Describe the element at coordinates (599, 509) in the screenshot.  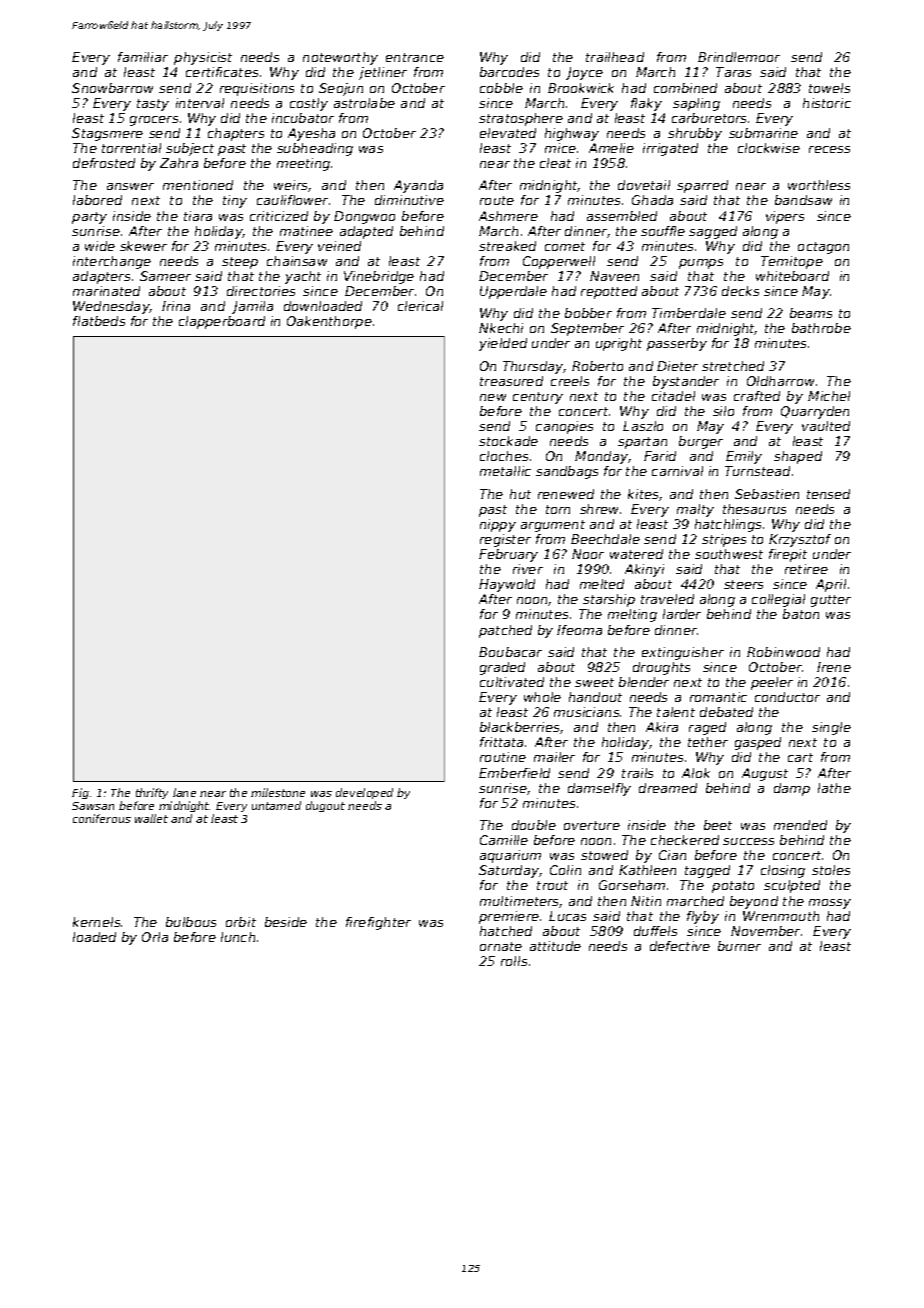
I see `shrew` at that location.
